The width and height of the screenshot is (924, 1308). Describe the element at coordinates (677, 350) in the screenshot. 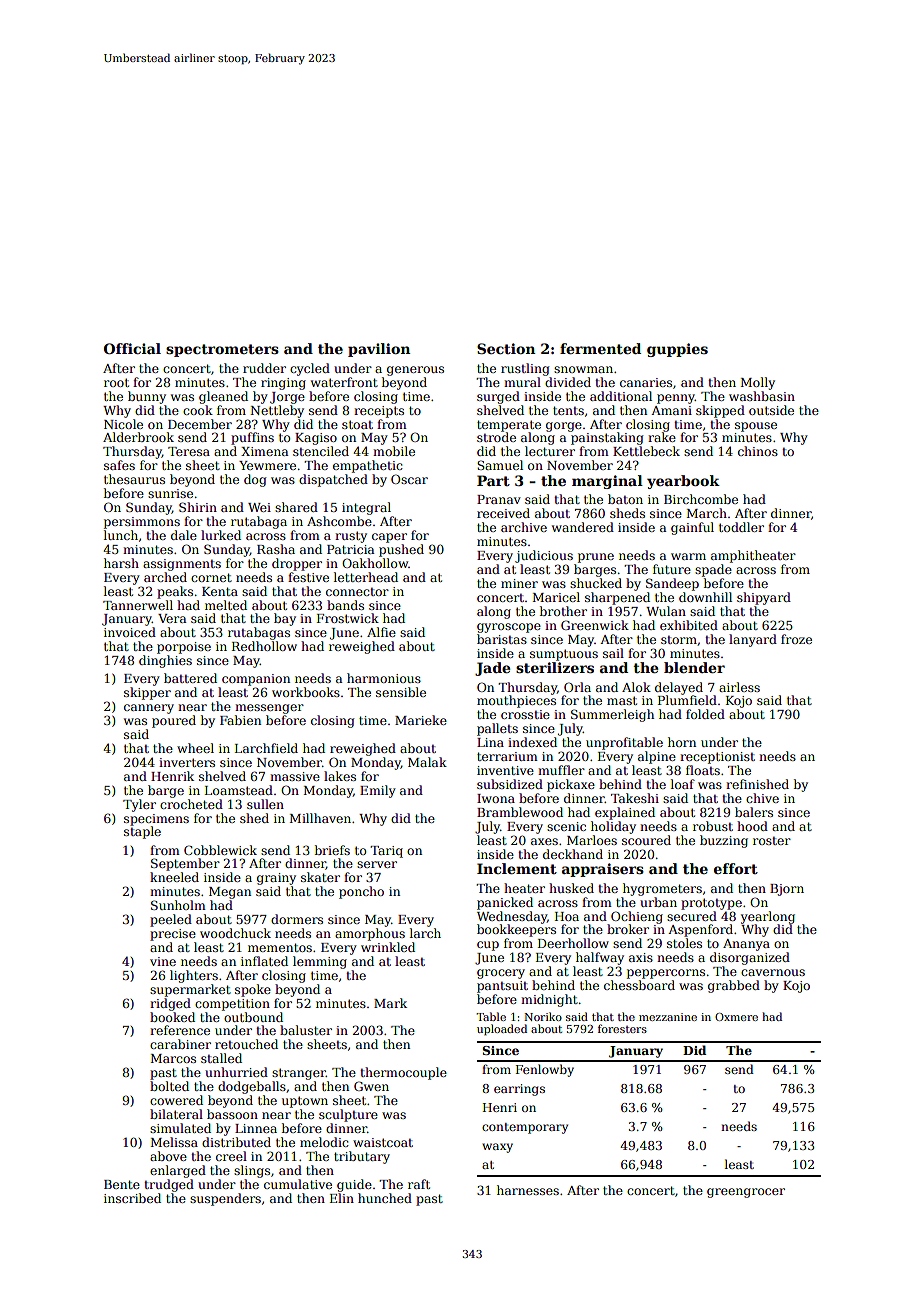

I see `guppies` at that location.
